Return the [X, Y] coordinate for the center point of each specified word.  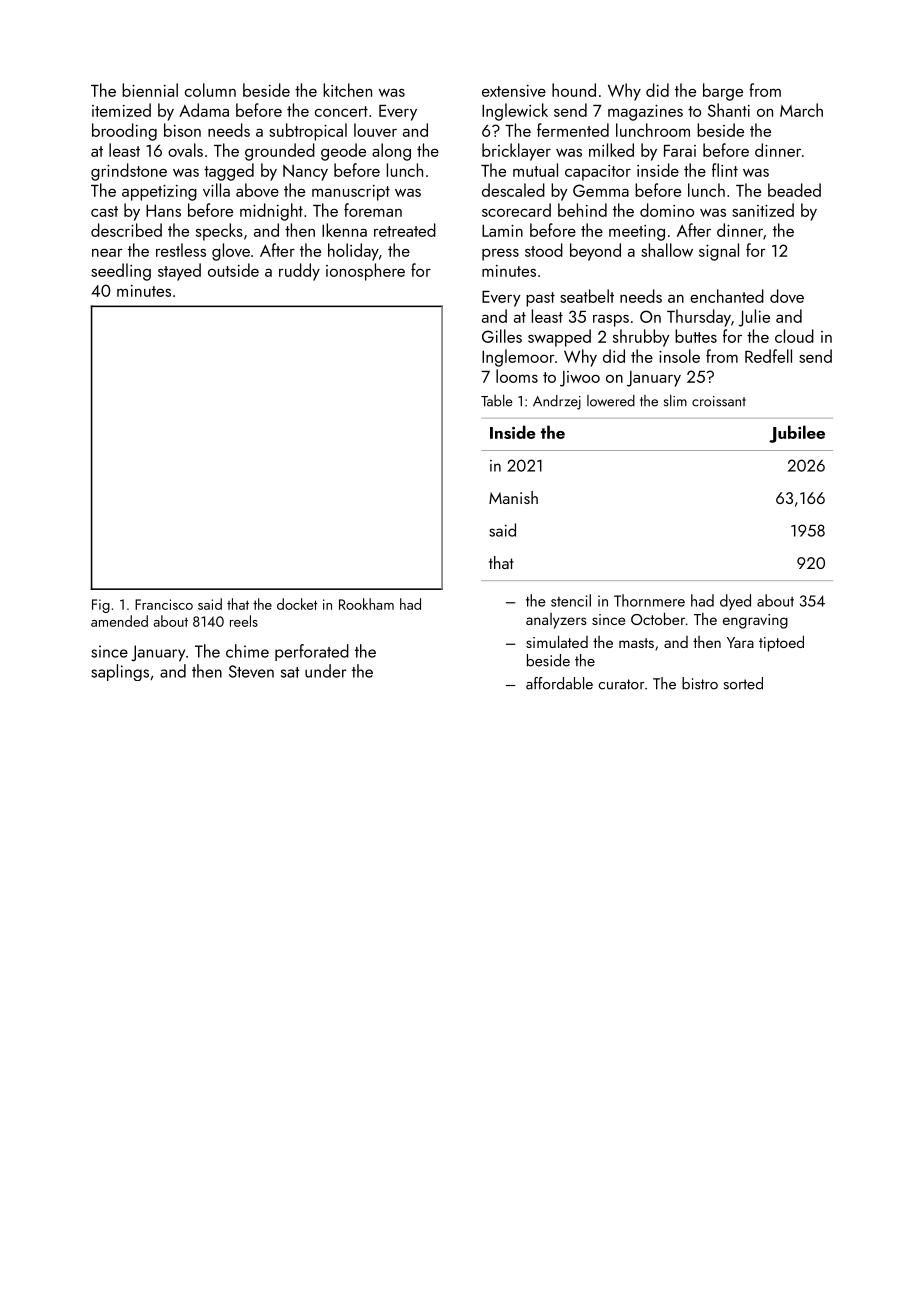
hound [574, 90]
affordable [559, 683]
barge [723, 92]
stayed [179, 272]
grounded [280, 152]
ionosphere [365, 272]
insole [679, 356]
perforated [312, 652]
